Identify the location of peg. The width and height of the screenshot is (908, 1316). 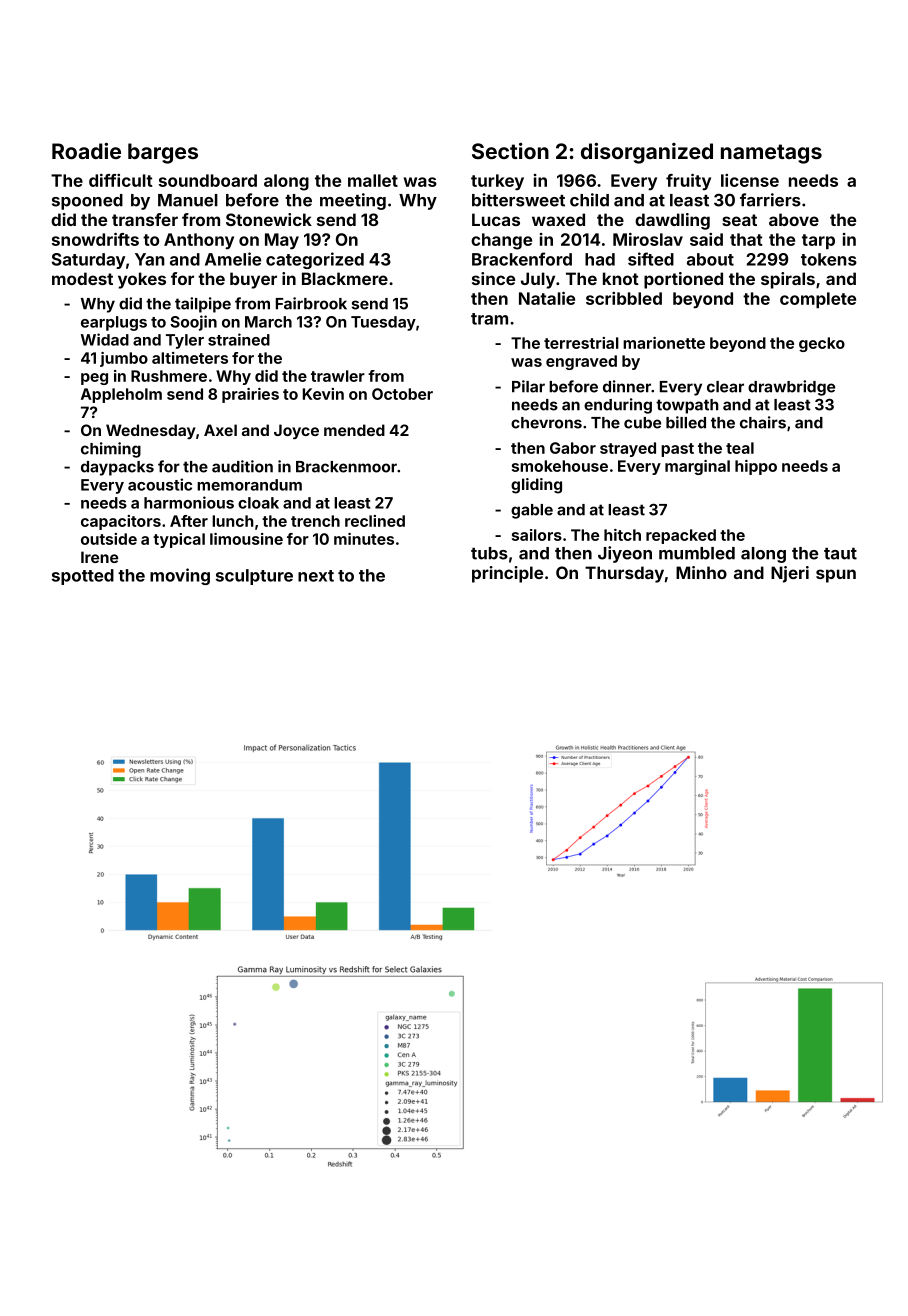
(94, 379).
